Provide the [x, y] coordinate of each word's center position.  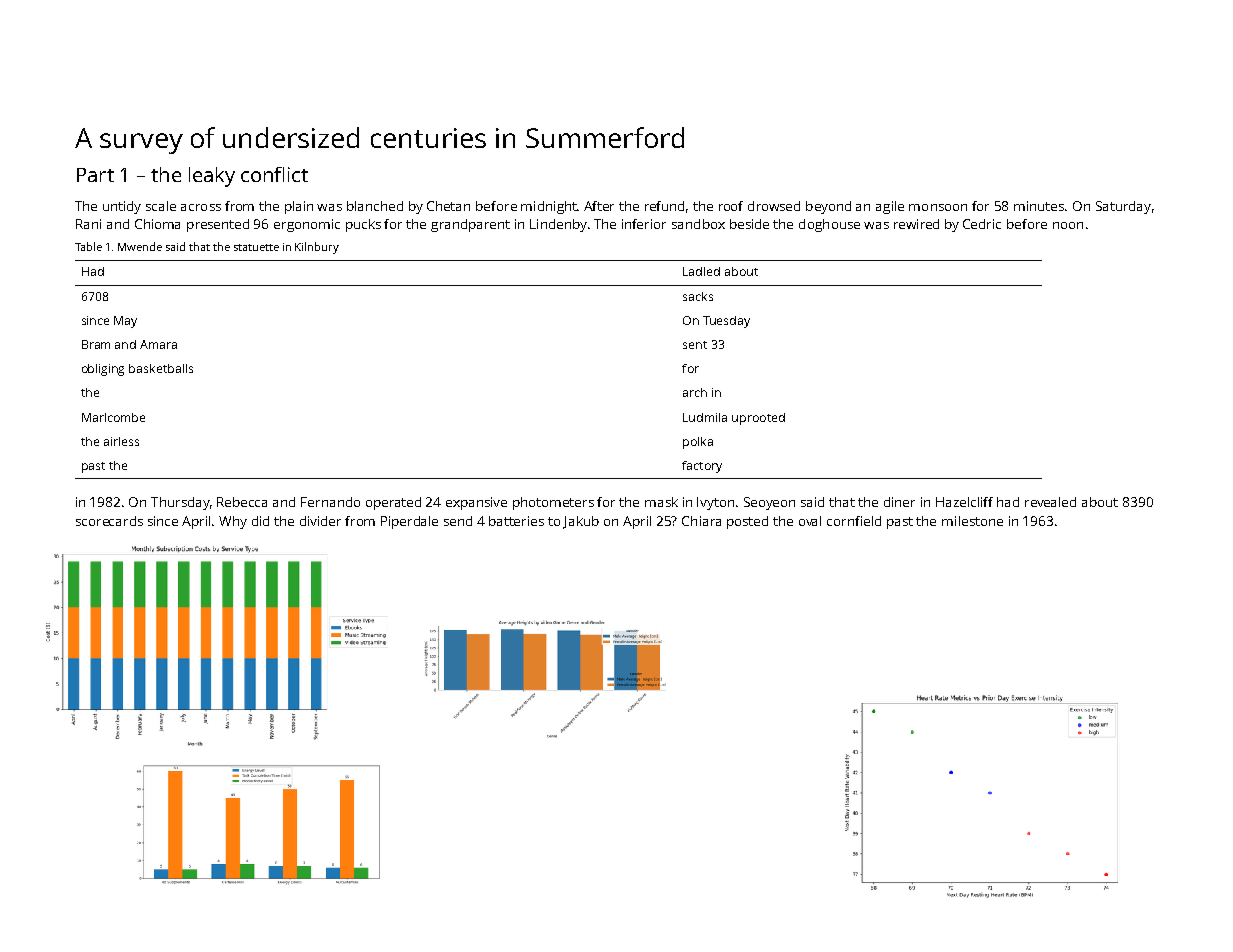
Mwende [140, 246]
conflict [274, 174]
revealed [1050, 502]
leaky [212, 177]
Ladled [701, 271]
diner [899, 502]
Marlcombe [113, 417]
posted [747, 522]
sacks [698, 296]
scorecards [109, 521]
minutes [1039, 206]
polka [698, 443]
